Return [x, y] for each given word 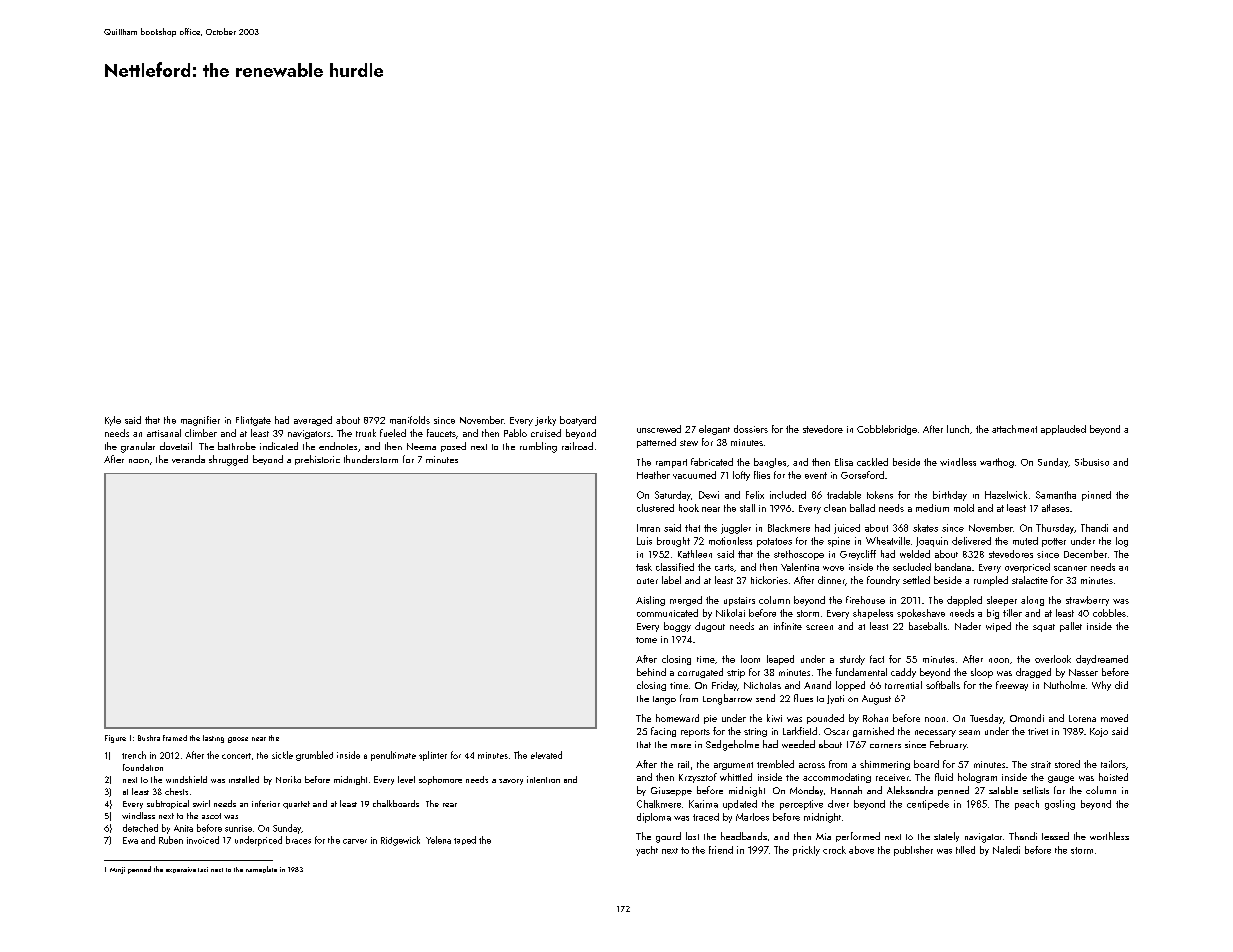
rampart [671, 463]
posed [453, 447]
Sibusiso [1092, 462]
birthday [950, 496]
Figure [115, 739]
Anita [183, 828]
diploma [654, 818]
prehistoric [317, 460]
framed [175, 738]
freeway [1012, 686]
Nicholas [762, 685]
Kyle [113, 421]
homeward [677, 718]
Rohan [875, 718]
